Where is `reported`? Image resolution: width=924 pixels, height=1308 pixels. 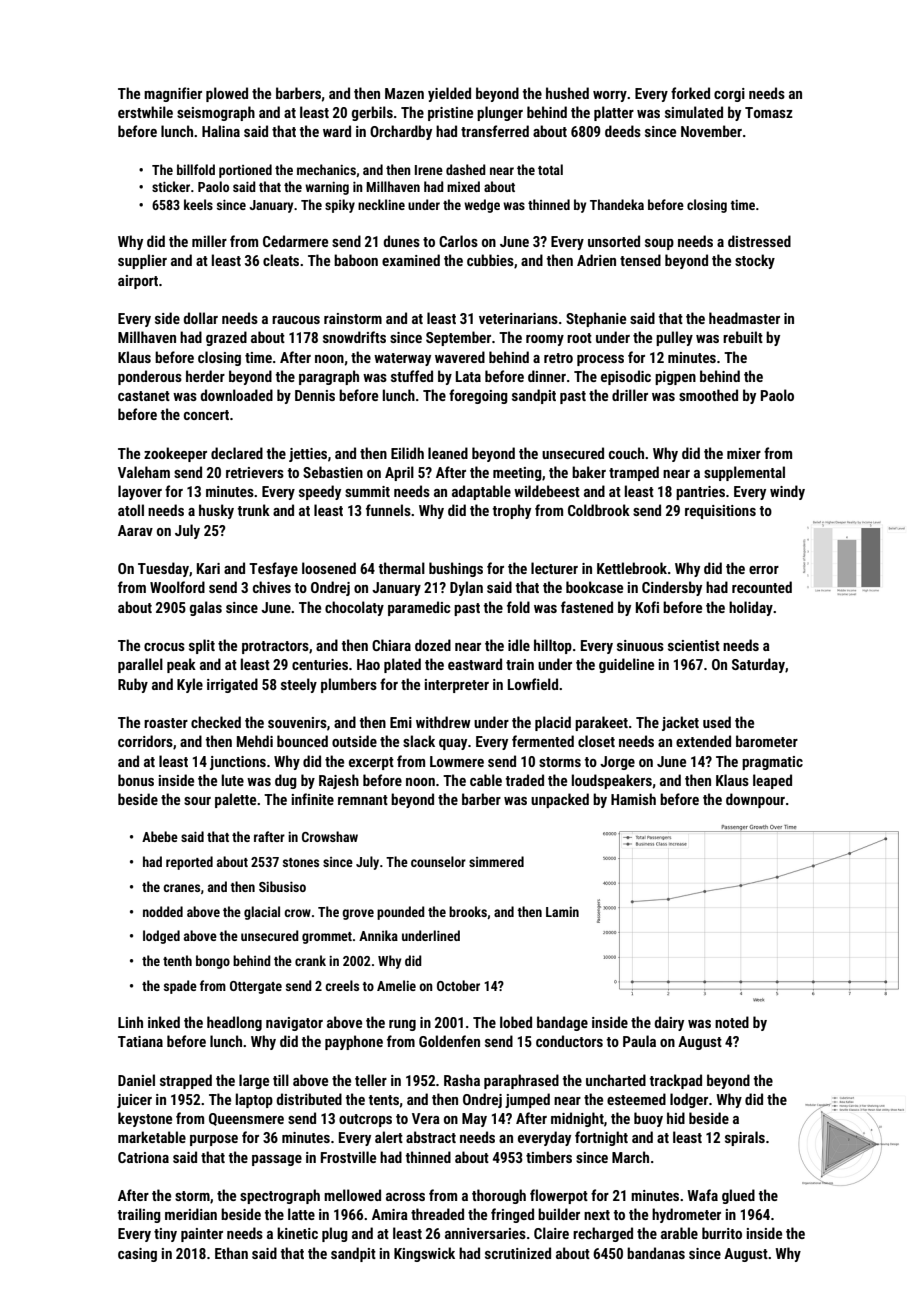
reported is located at coordinates (189, 863).
